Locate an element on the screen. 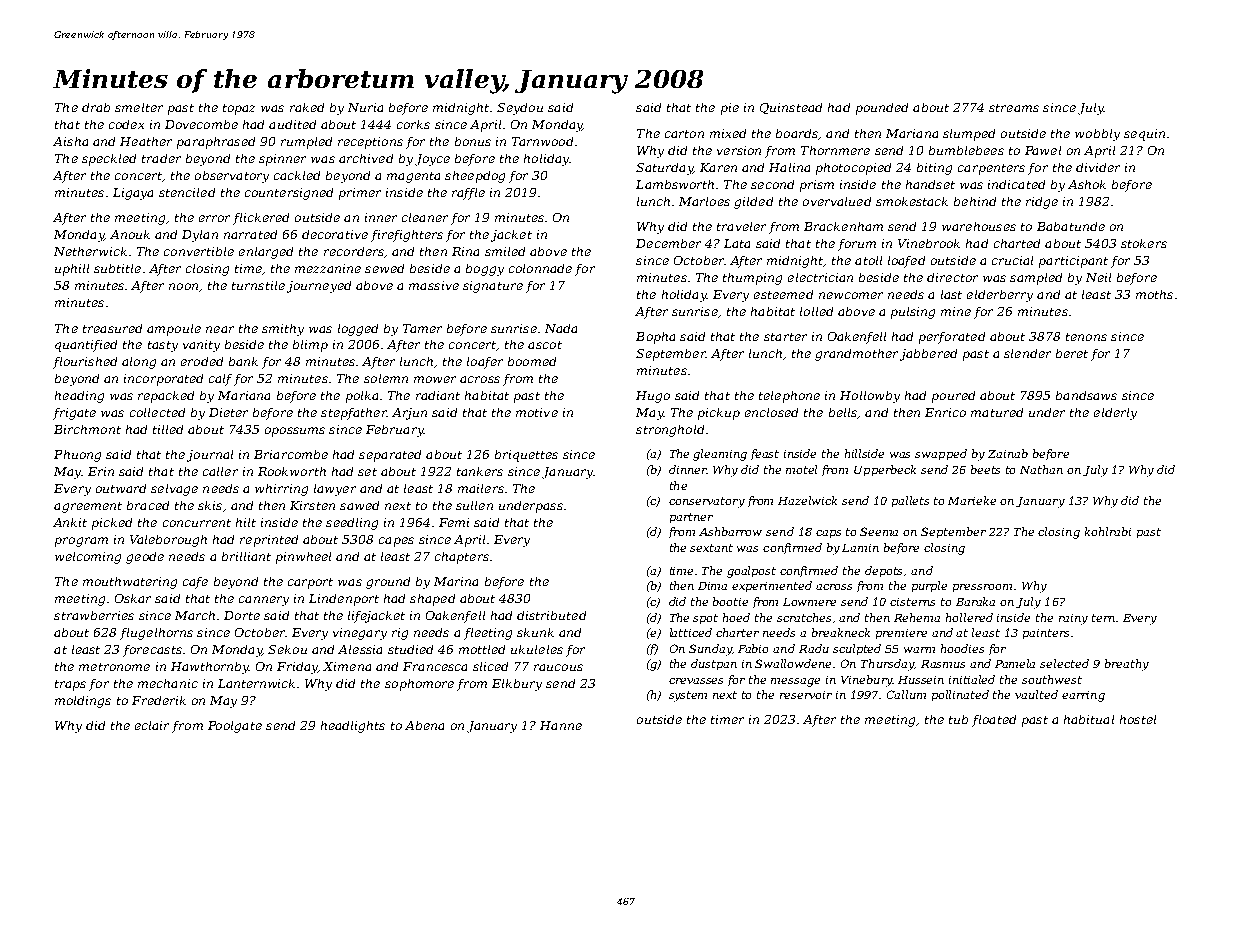 Image resolution: width=1233 pixels, height=952 pixels. colonnade is located at coordinates (540, 268).
